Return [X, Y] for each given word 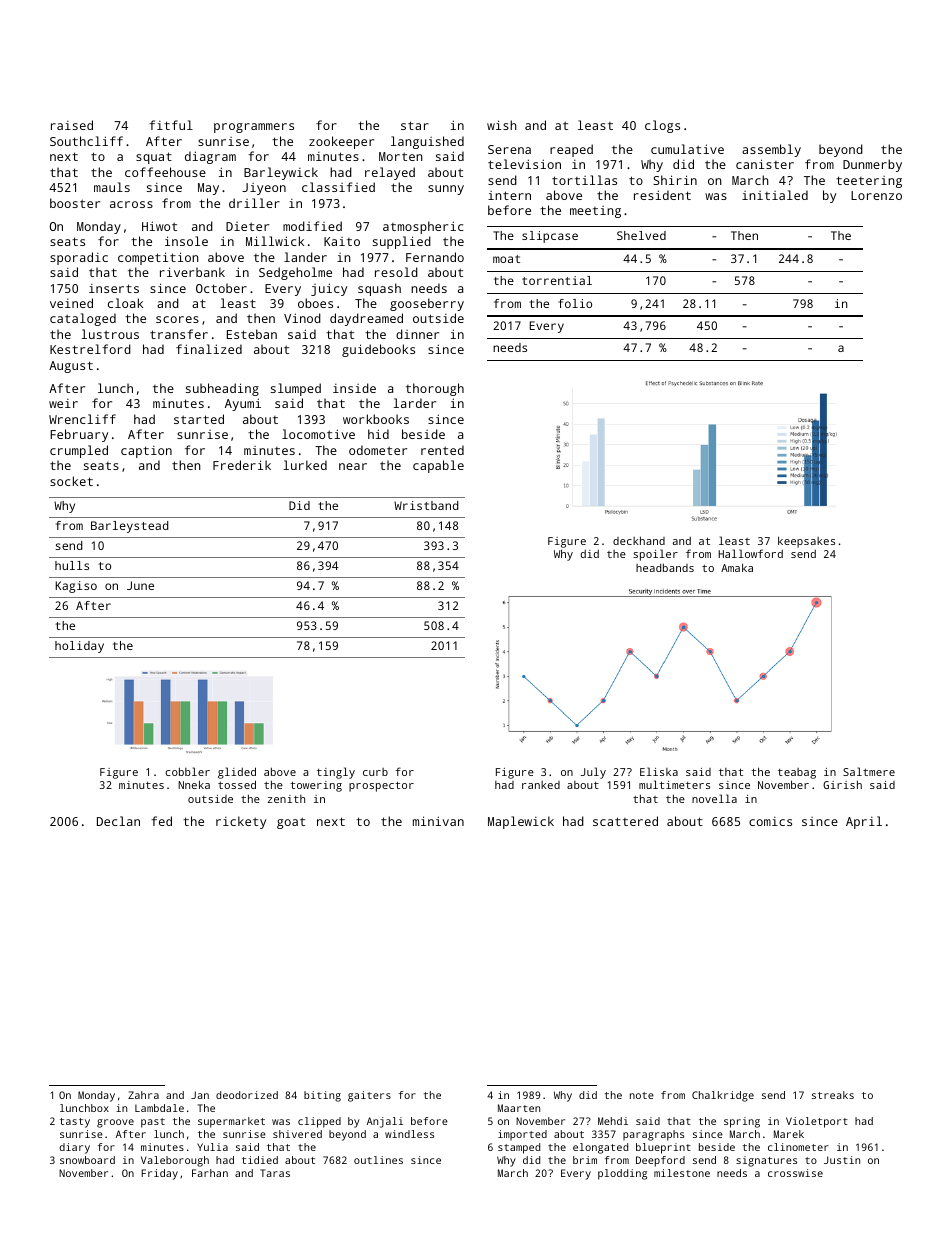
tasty [75, 1123]
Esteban [252, 334]
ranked [541, 785]
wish [502, 125]
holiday [79, 647]
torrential [557, 280]
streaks [833, 1095]
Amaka [737, 567]
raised [72, 125]
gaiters [369, 1096]
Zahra [143, 1095]
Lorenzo [876, 195]
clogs [662, 126]
